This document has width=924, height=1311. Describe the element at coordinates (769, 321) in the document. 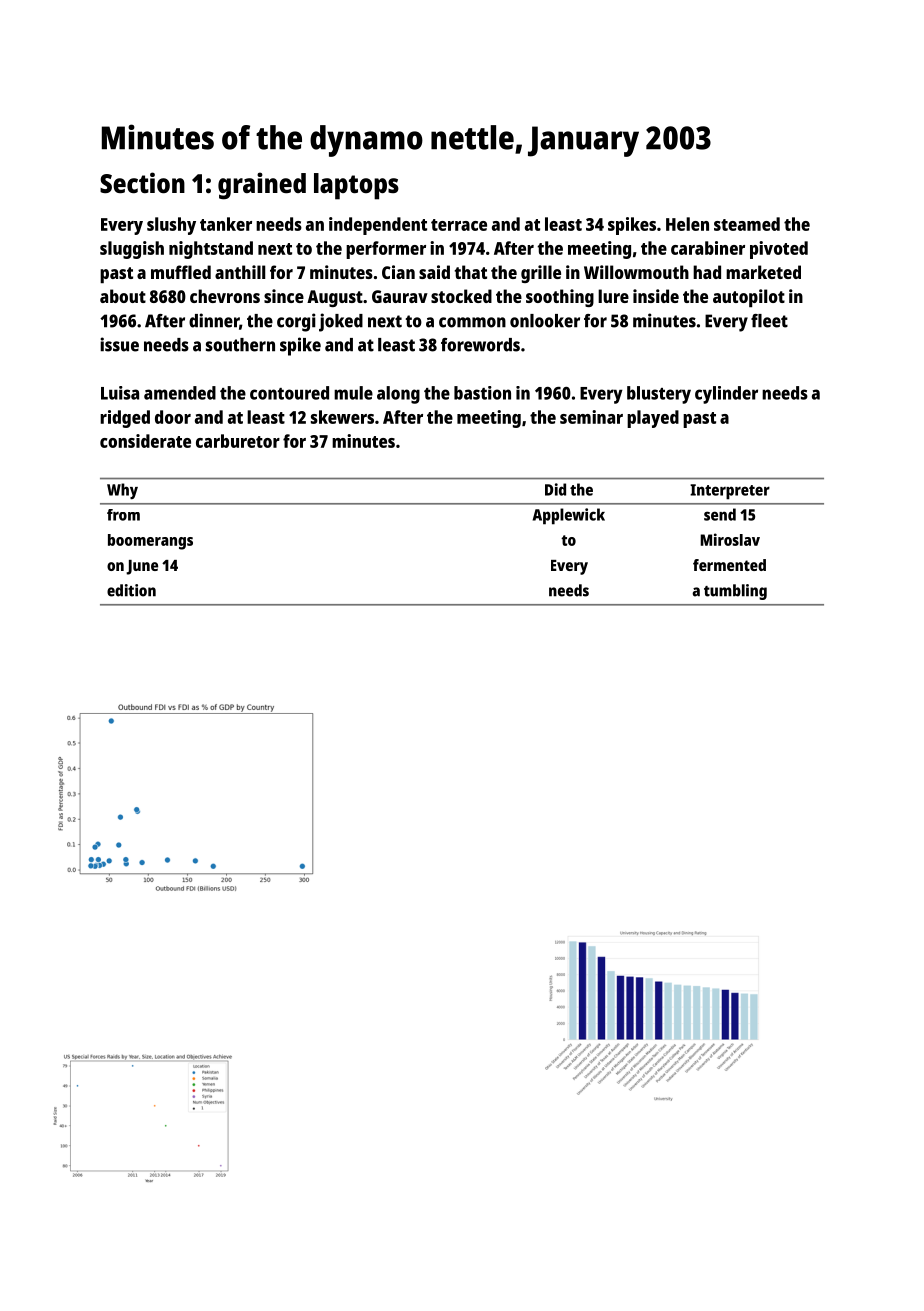

I see `fleet` at that location.
